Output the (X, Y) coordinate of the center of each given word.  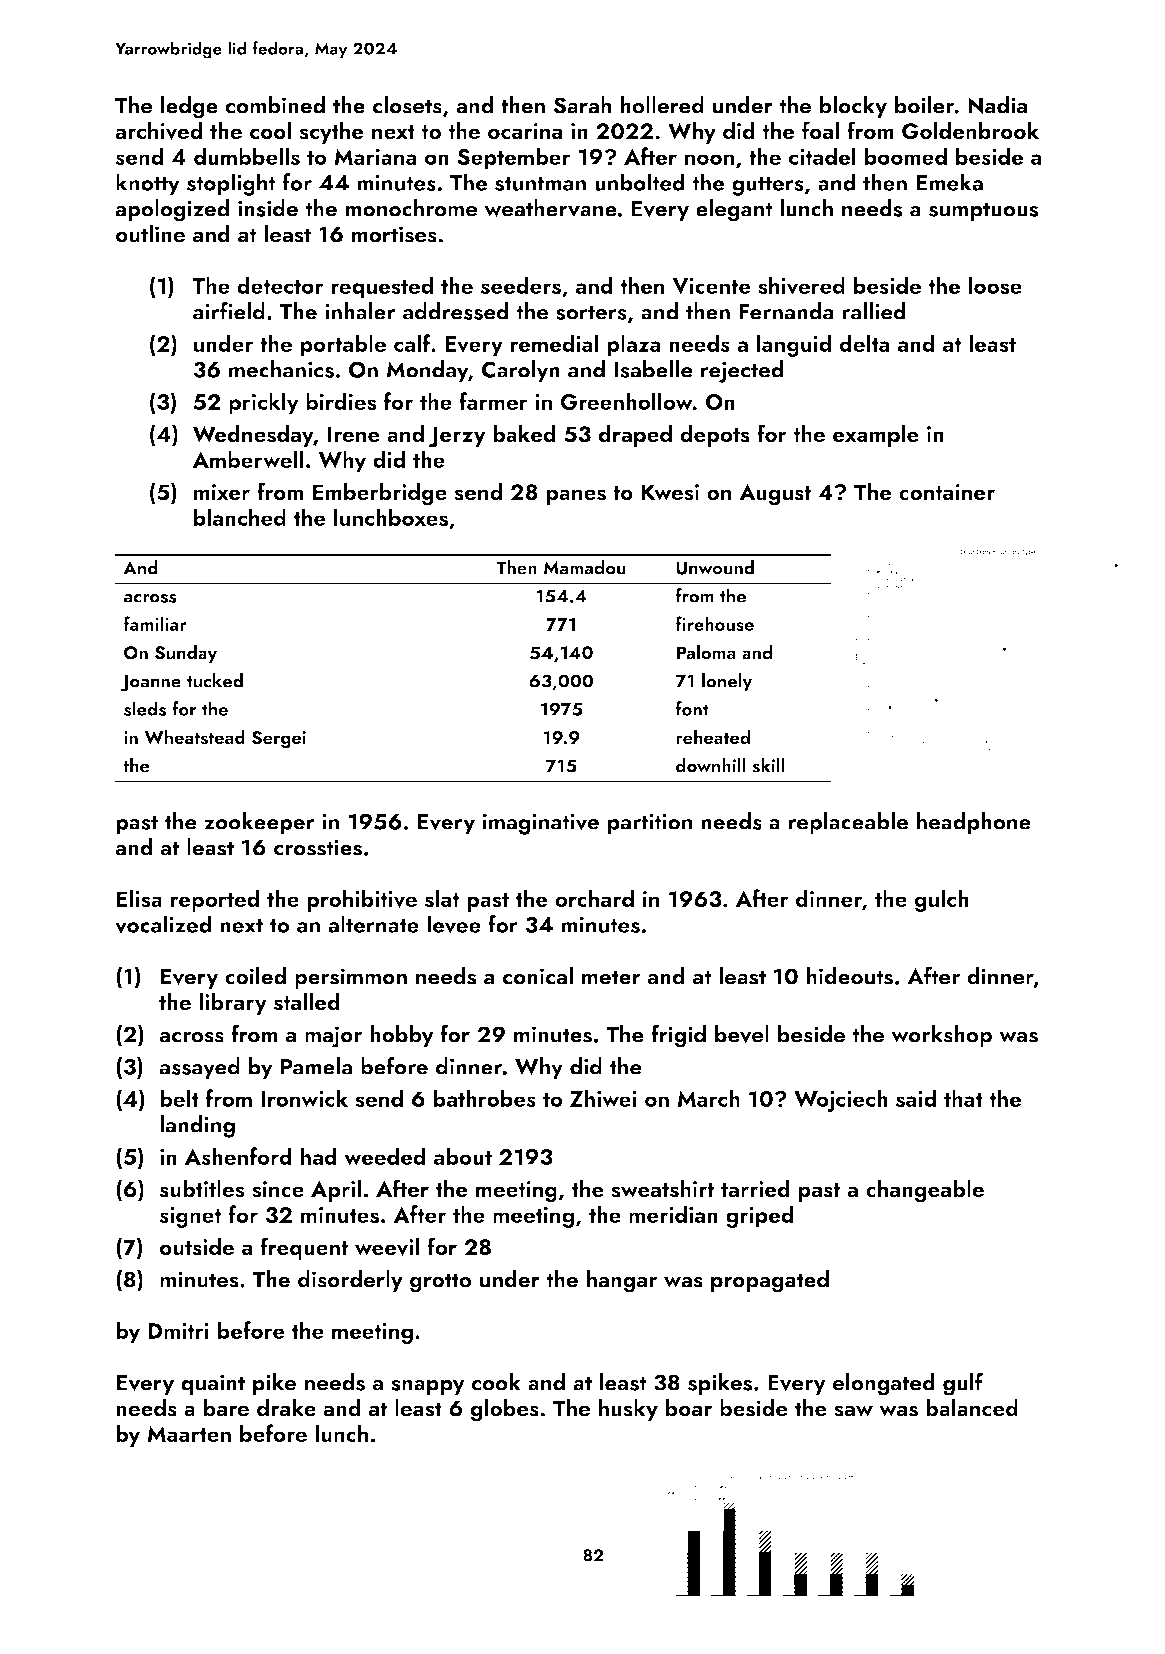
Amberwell (248, 459)
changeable (925, 1191)
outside (197, 1246)
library (233, 1003)
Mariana (375, 156)
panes (576, 497)
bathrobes (484, 1098)
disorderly (350, 1281)
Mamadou (584, 567)
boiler (924, 105)
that (963, 1098)
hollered (662, 105)
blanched (240, 517)
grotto (441, 1283)
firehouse (714, 623)
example (876, 435)
